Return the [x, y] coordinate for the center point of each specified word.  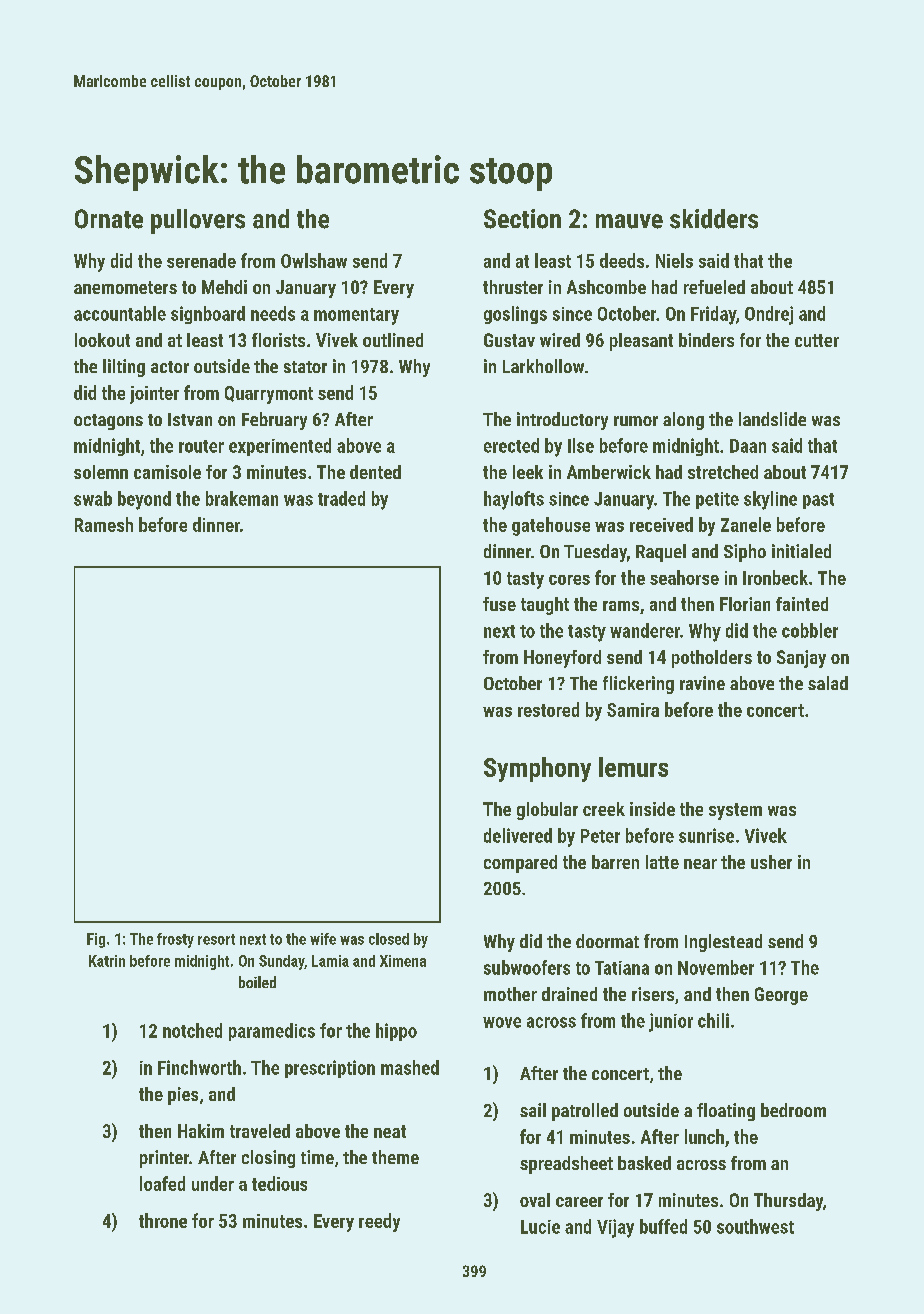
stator [305, 367]
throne [163, 1220]
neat [390, 1131]
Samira [633, 710]
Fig [96, 940]
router [201, 446]
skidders [714, 219]
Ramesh [104, 524]
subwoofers [527, 967]
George [781, 996]
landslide [772, 419]
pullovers [198, 221]
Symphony [537, 769]
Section [522, 219]
